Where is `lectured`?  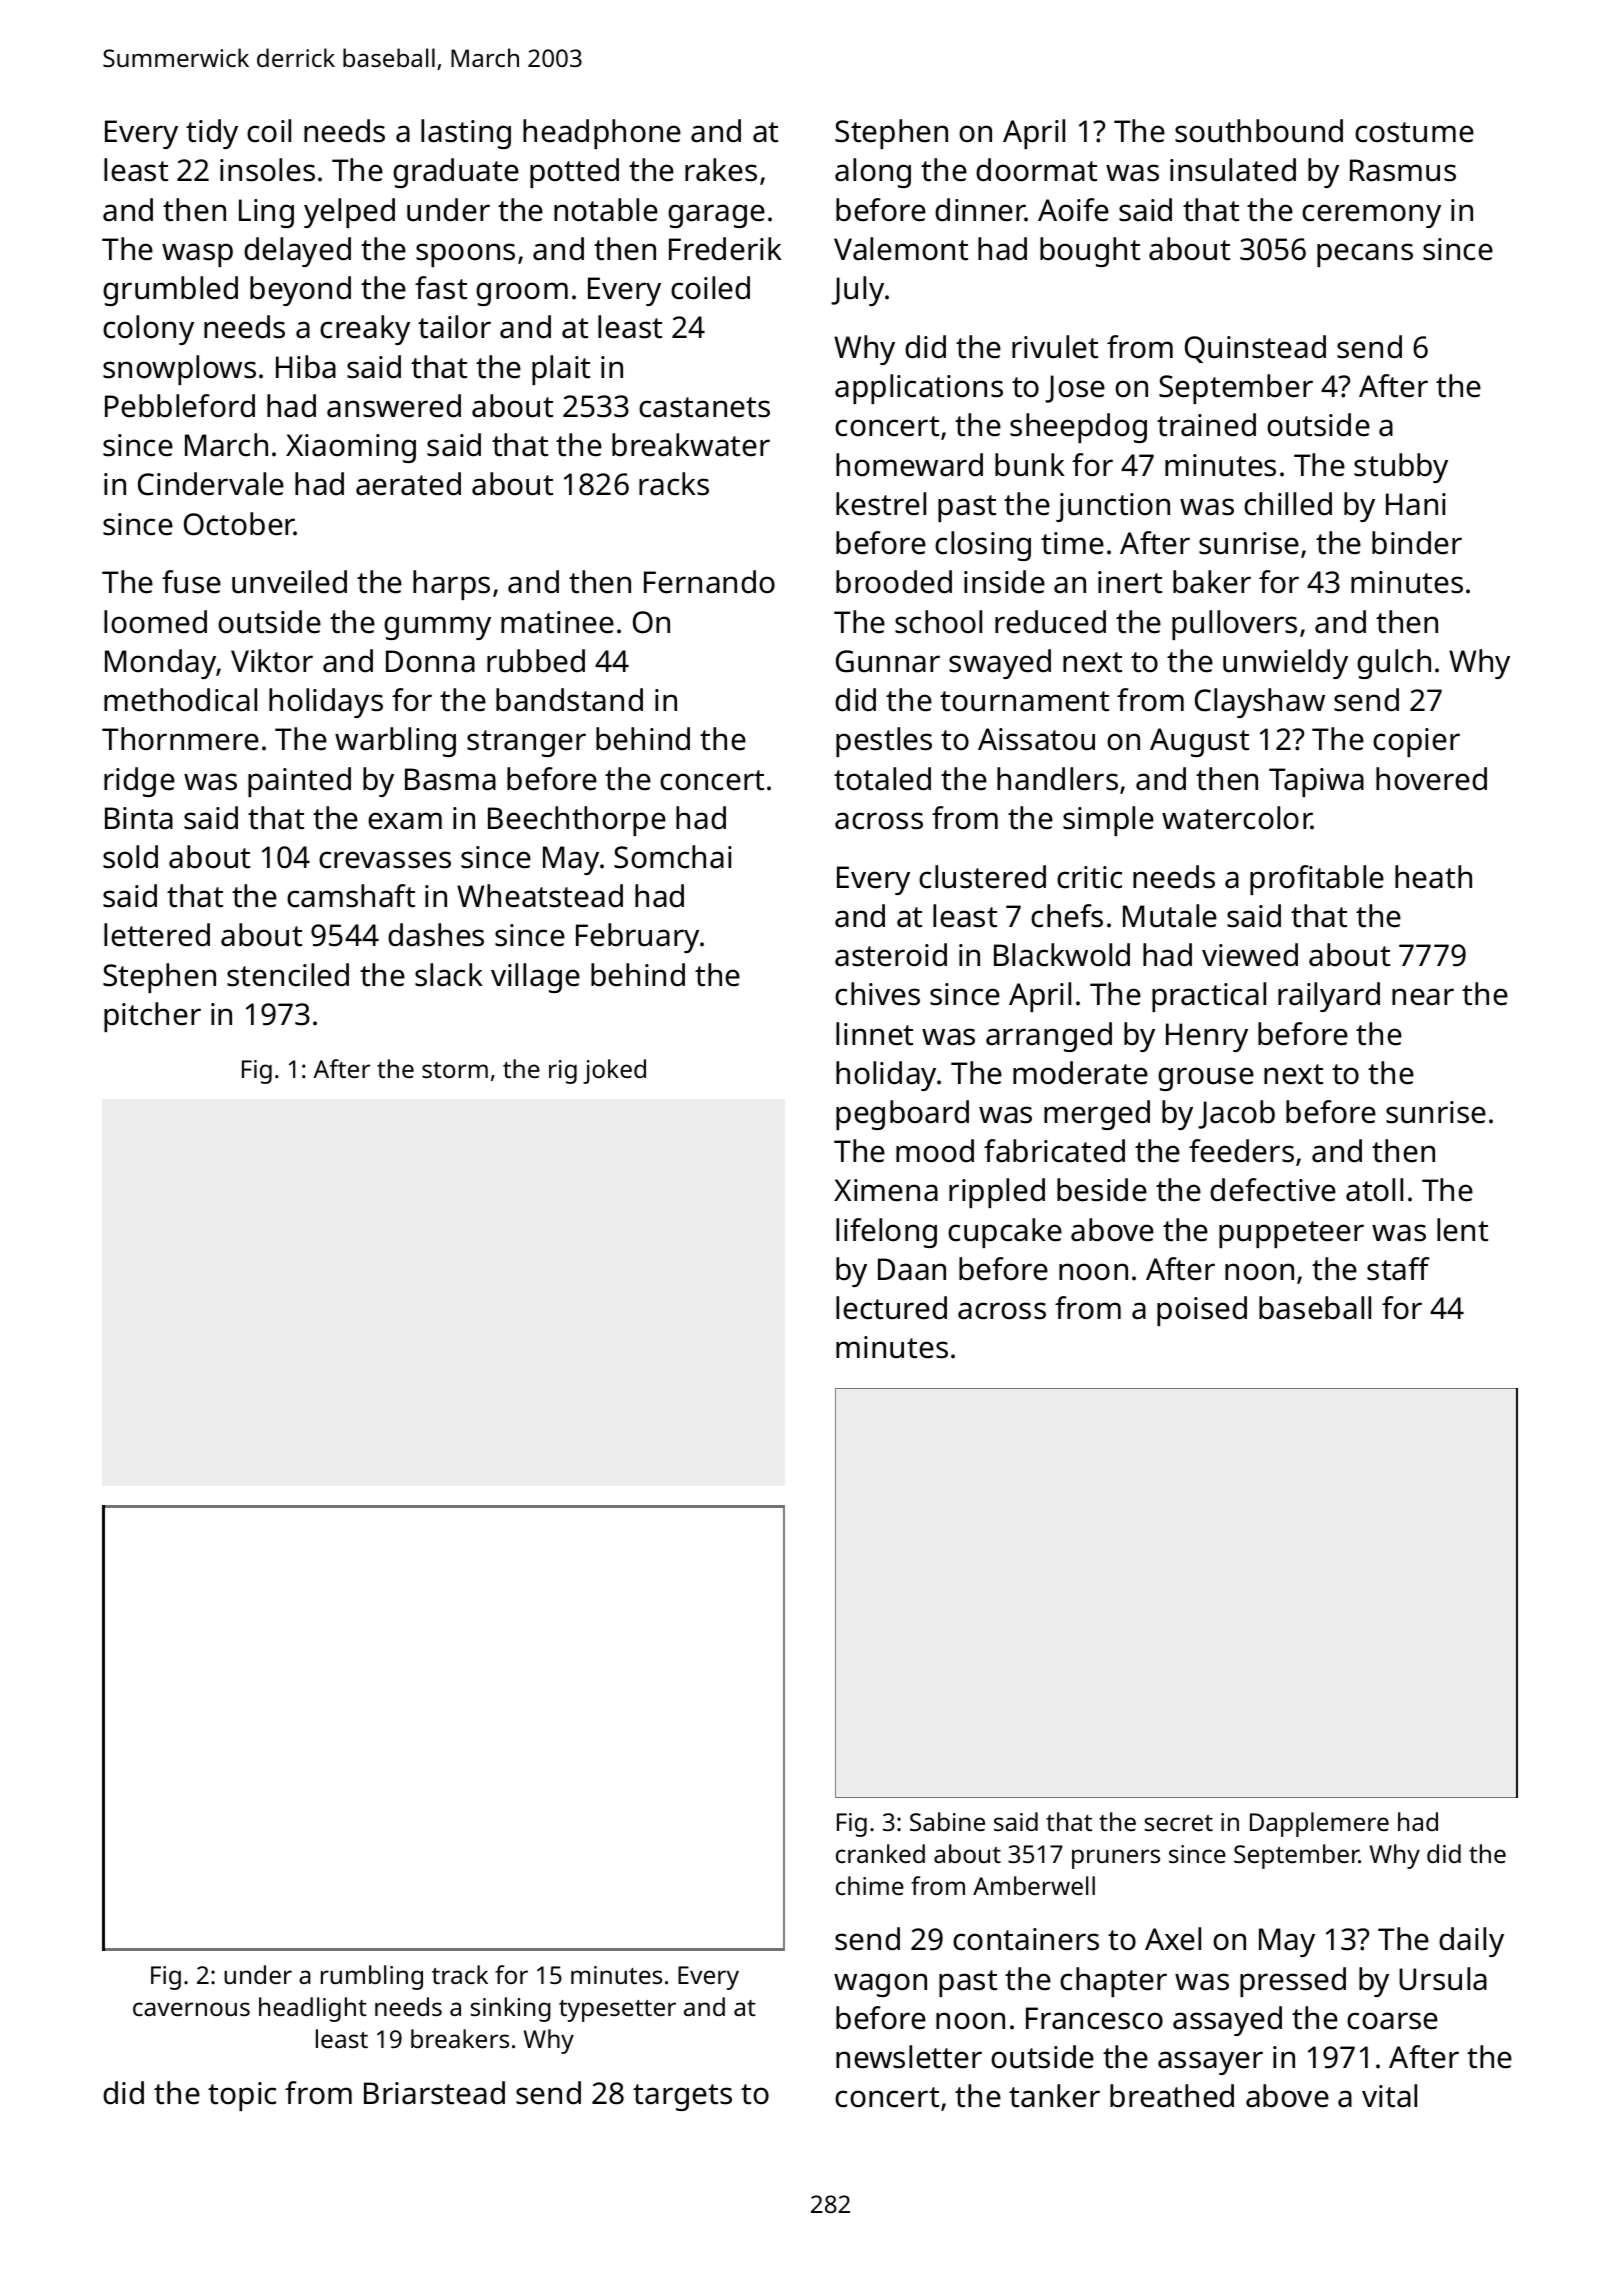 lectured is located at coordinates (891, 1308).
